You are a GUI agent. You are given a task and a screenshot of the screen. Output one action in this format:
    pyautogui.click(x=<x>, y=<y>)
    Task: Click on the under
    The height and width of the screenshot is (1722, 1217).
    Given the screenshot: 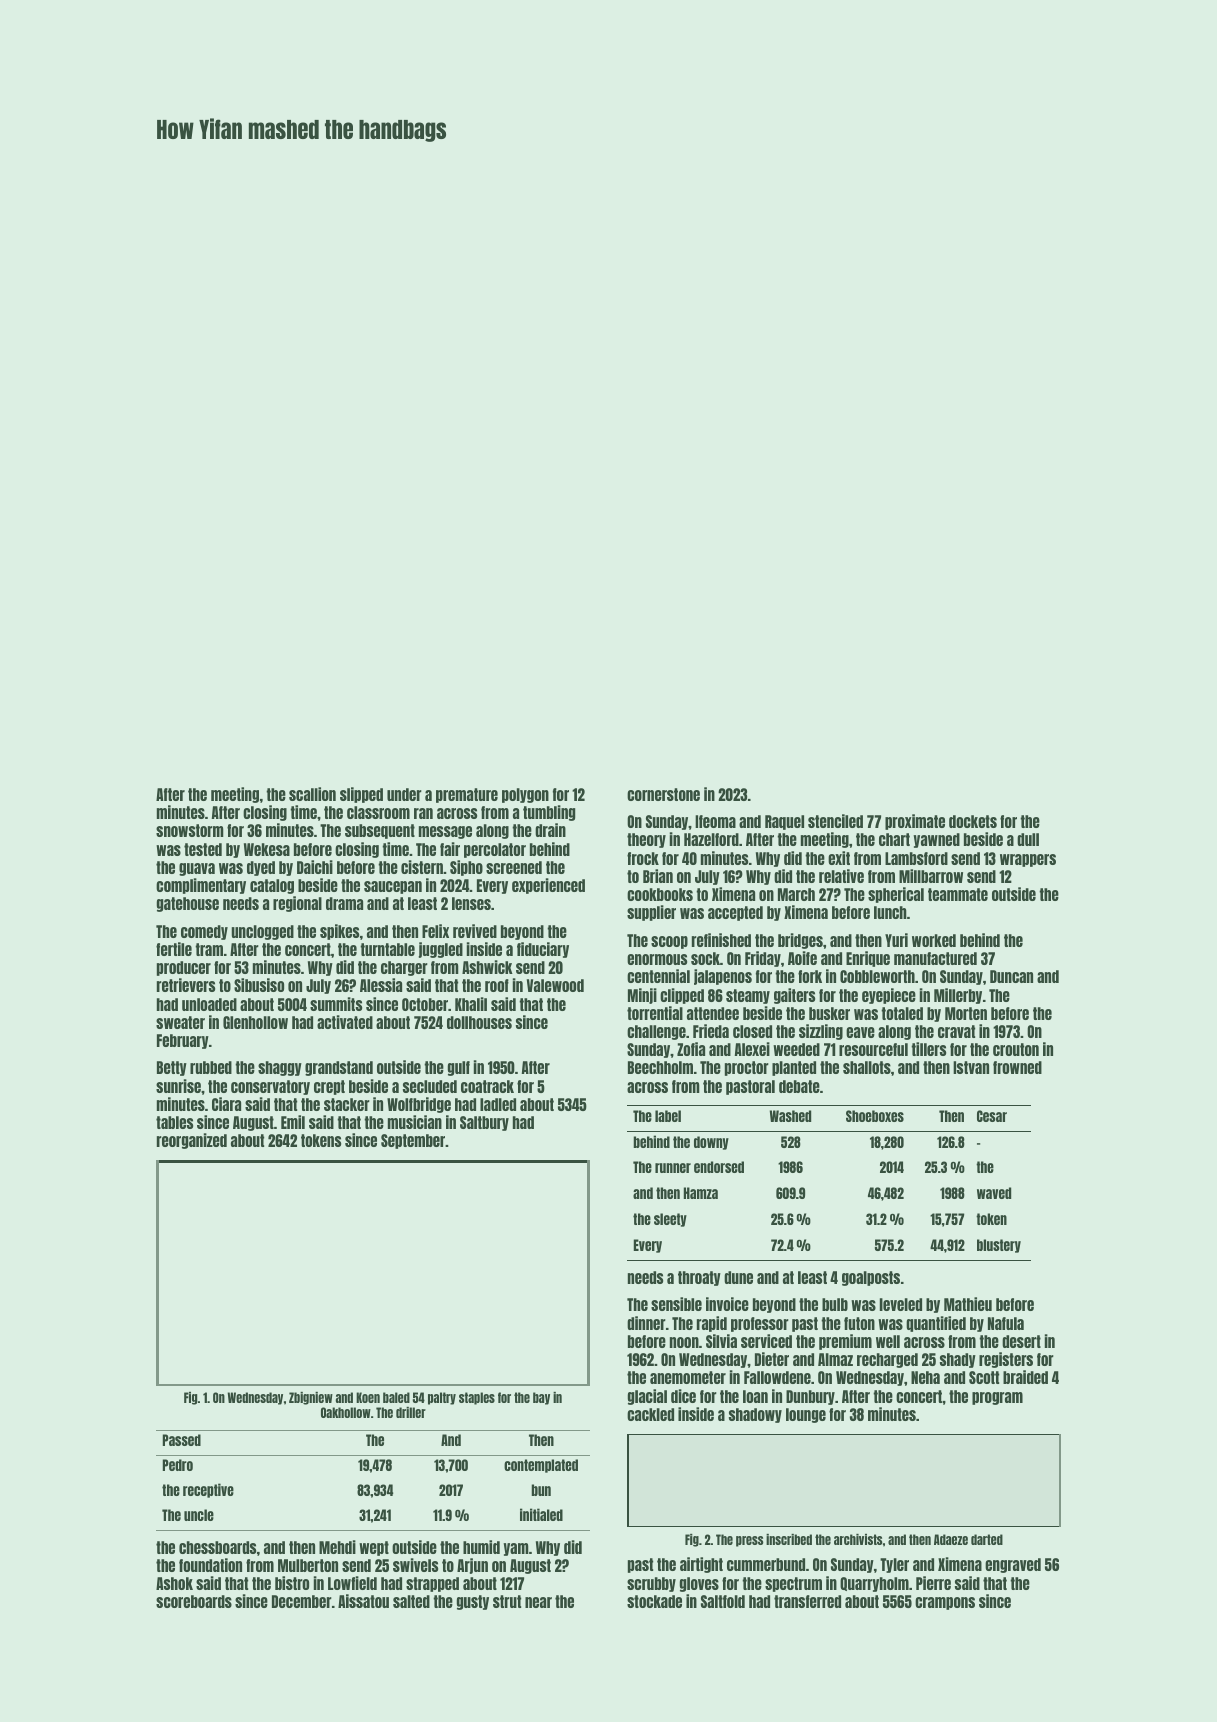 What is the action you would take?
    pyautogui.click(x=404, y=794)
